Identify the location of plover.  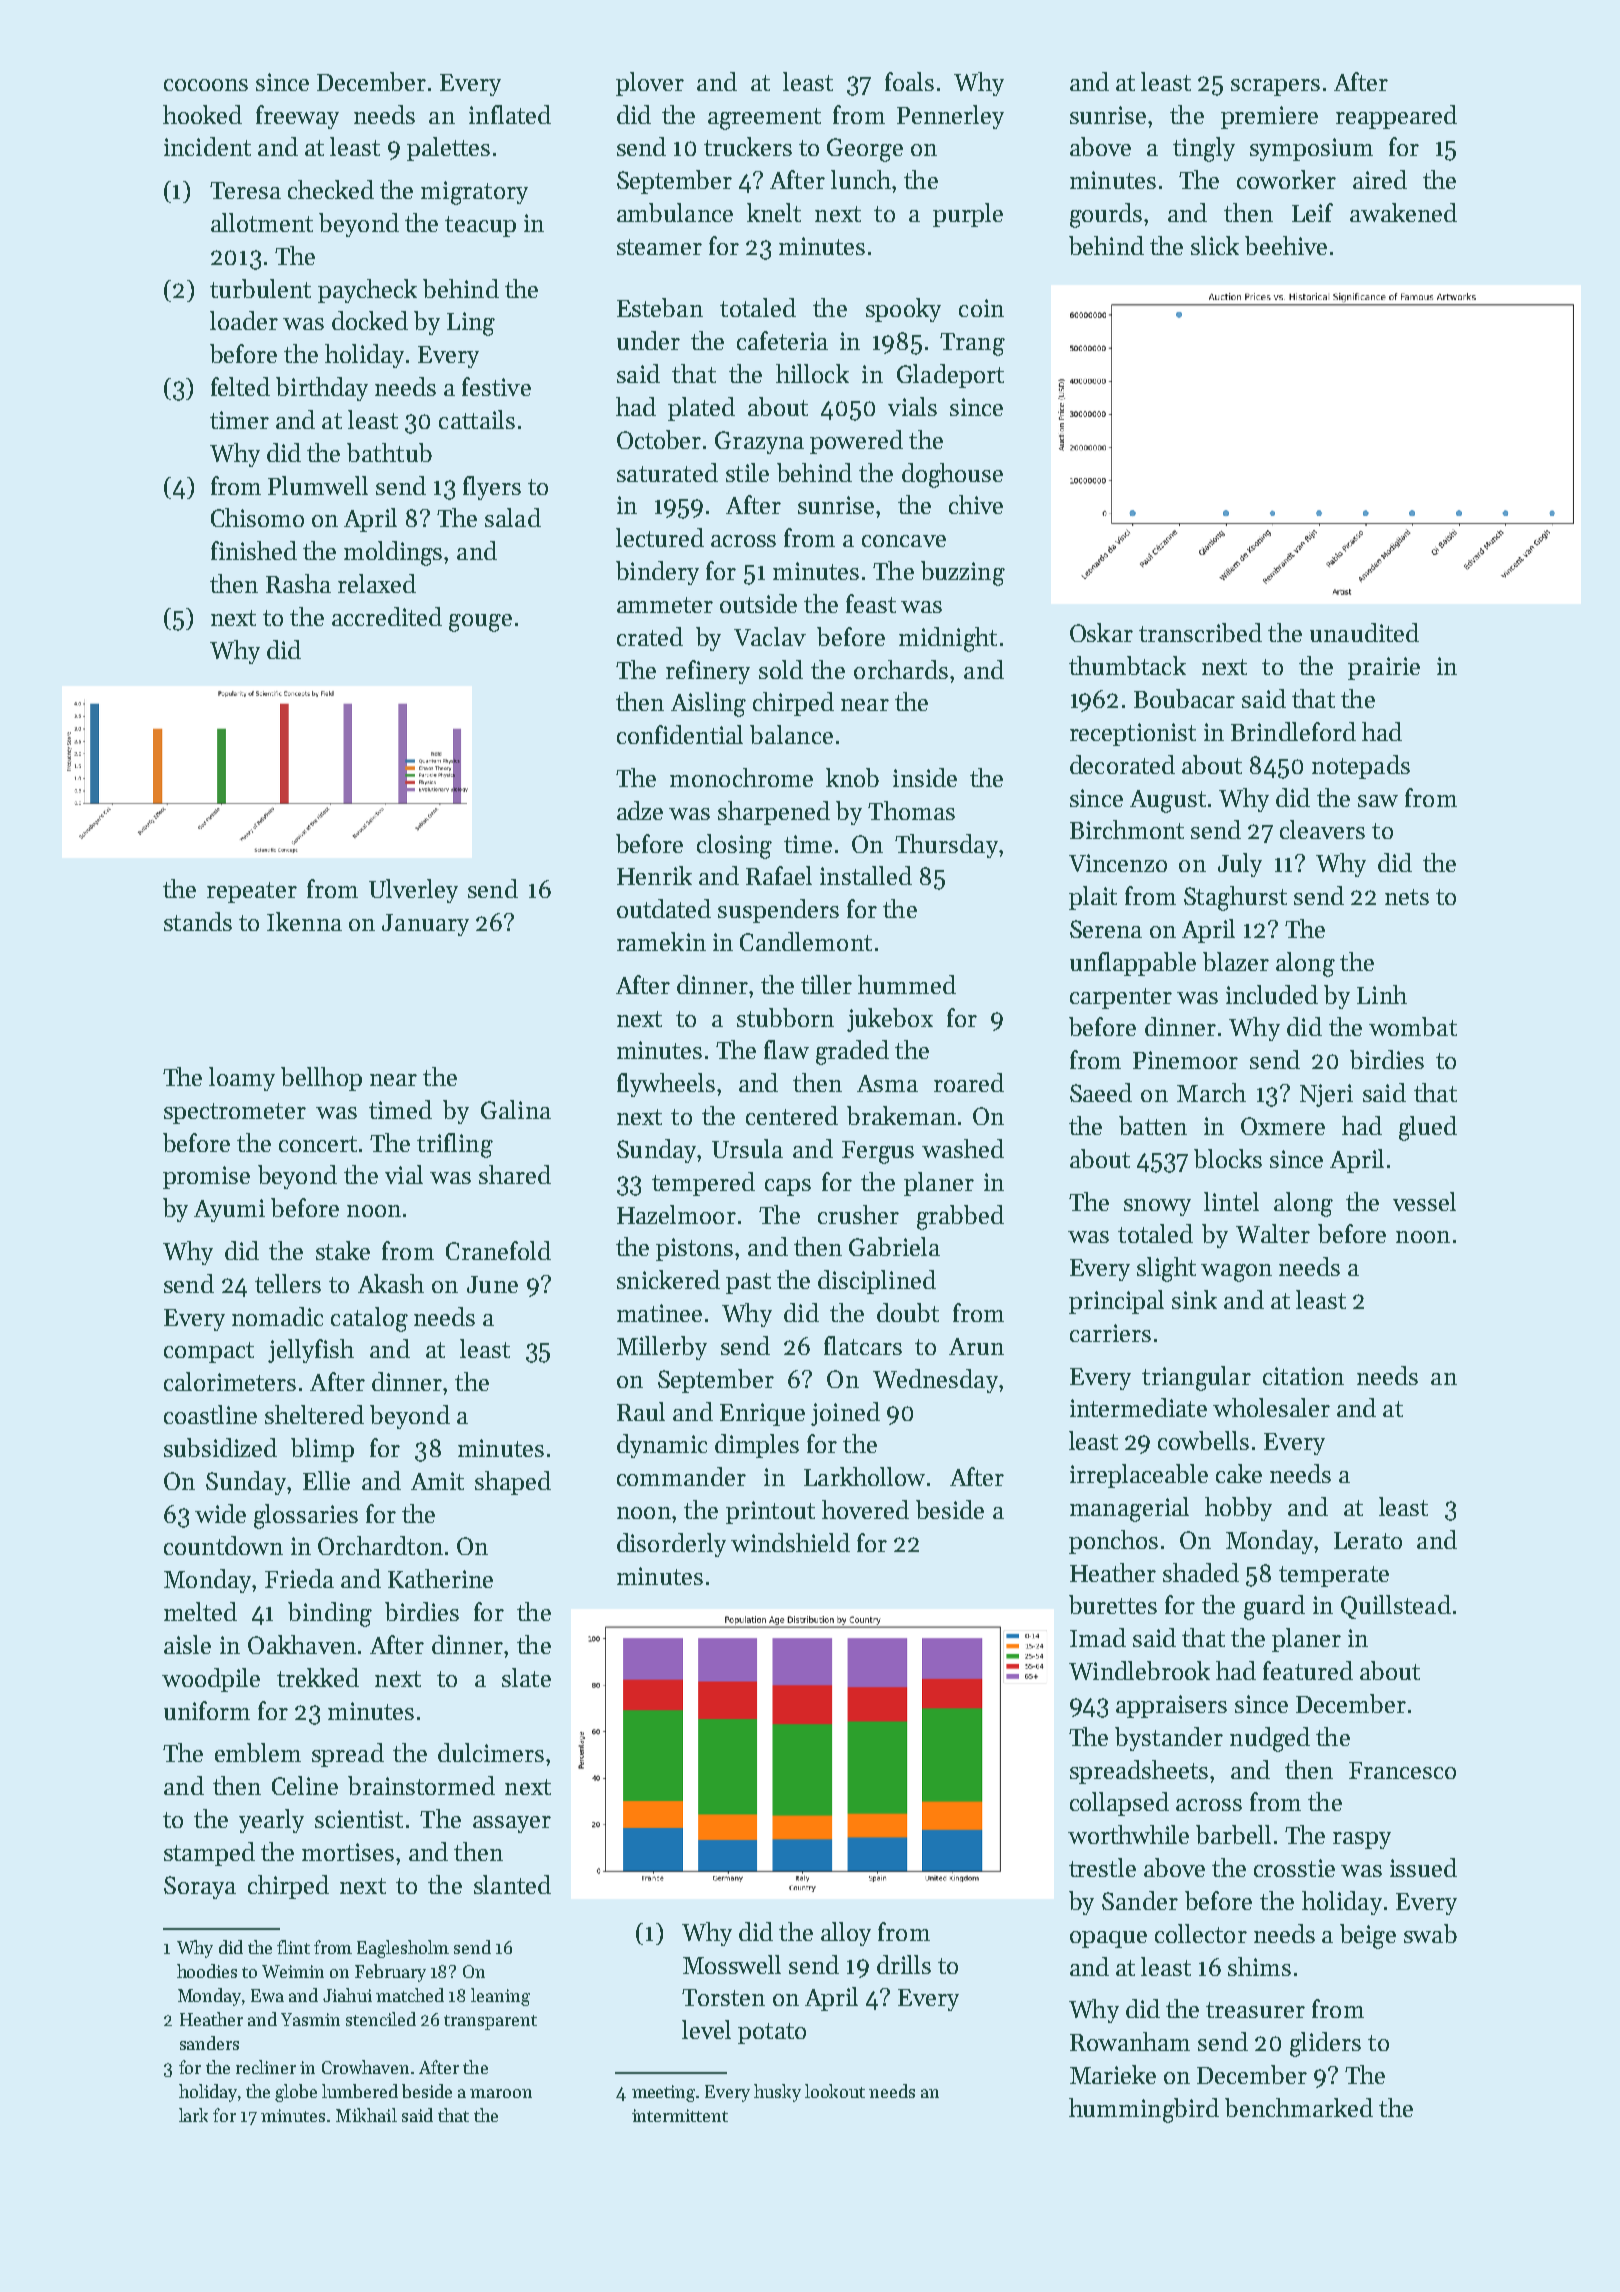
(650, 84).
